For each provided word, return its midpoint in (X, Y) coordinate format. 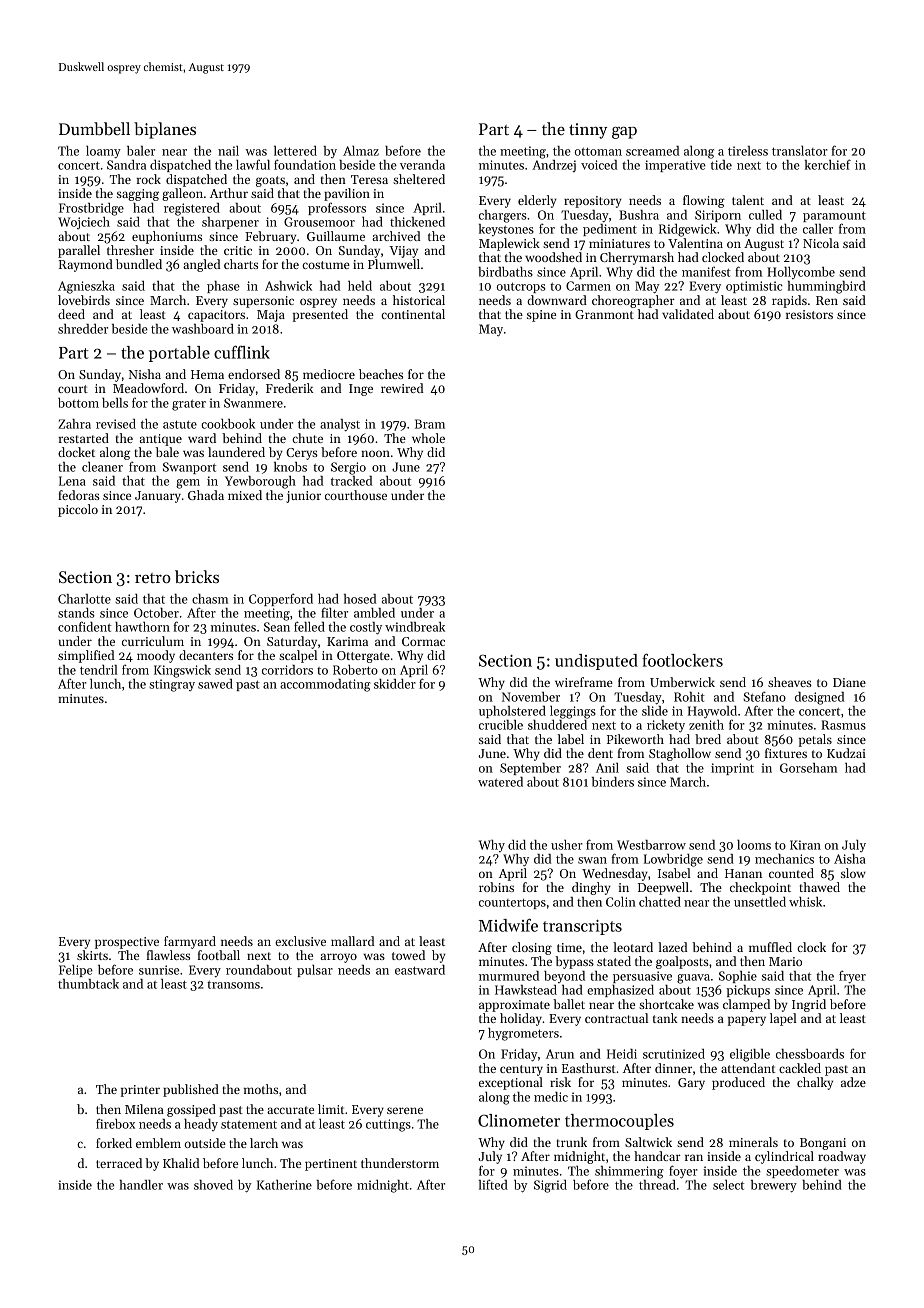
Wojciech (84, 223)
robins (496, 887)
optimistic (754, 287)
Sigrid (550, 1186)
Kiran (805, 845)
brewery (774, 1186)
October (156, 613)
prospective (127, 943)
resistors (809, 314)
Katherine (284, 1185)
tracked (351, 481)
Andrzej (554, 166)
